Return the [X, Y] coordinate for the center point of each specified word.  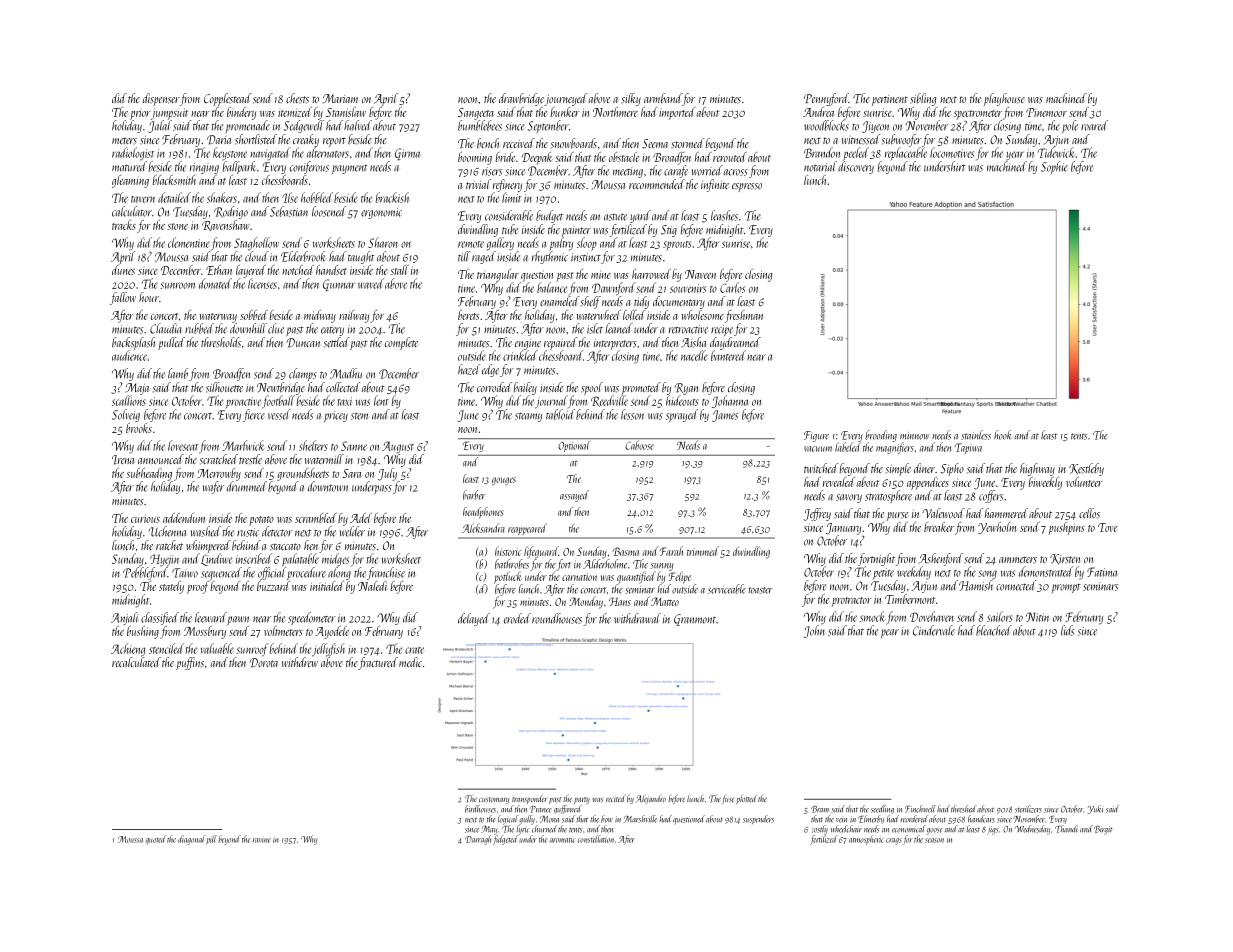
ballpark [239, 167]
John [814, 631]
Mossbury [205, 632]
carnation [579, 577]
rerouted [730, 157]
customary [494, 800]
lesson [632, 414]
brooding [881, 436]
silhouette [224, 387]
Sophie [1054, 167]
